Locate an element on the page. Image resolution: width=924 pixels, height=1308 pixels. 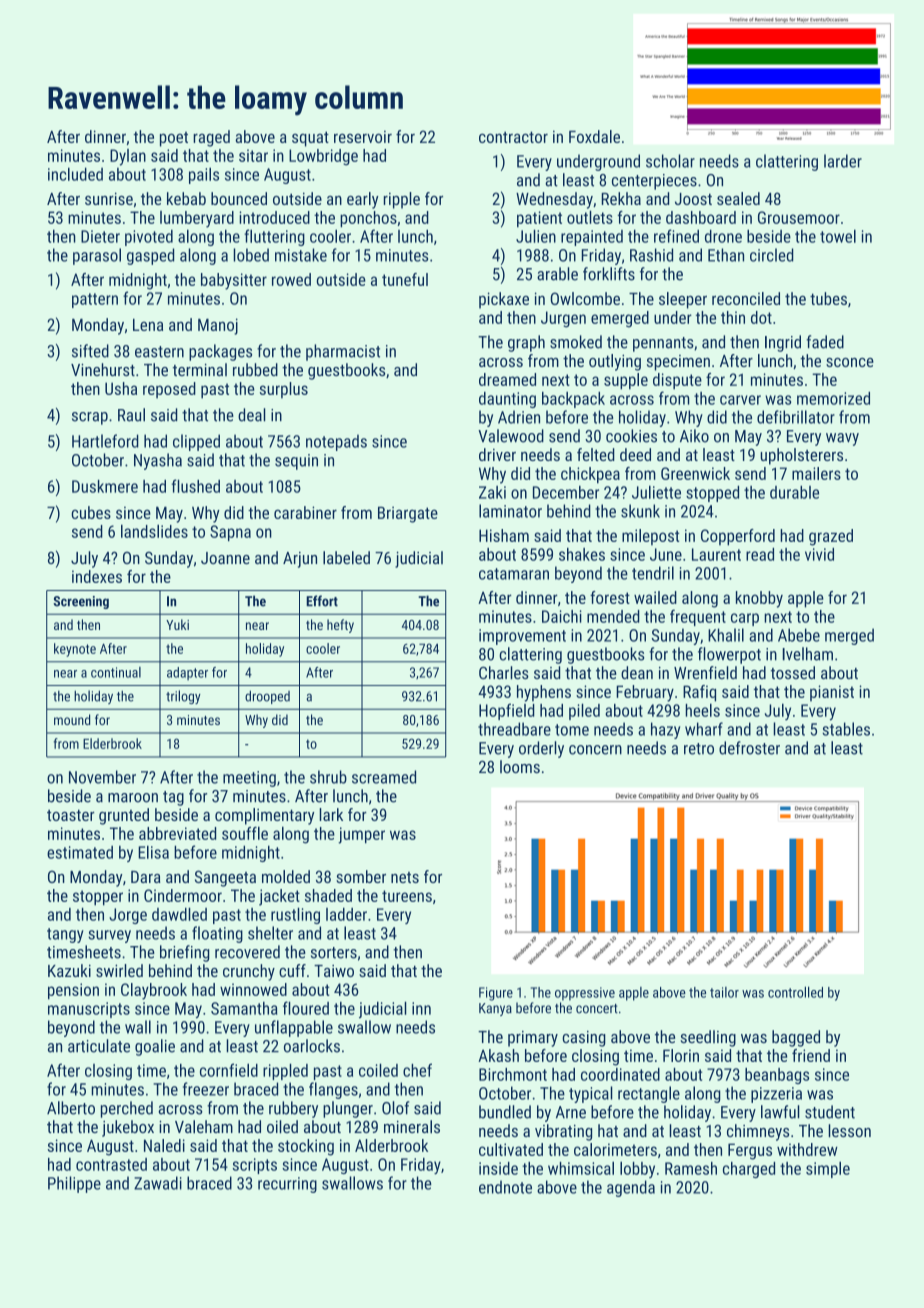
adapter is located at coordinates (187, 673).
